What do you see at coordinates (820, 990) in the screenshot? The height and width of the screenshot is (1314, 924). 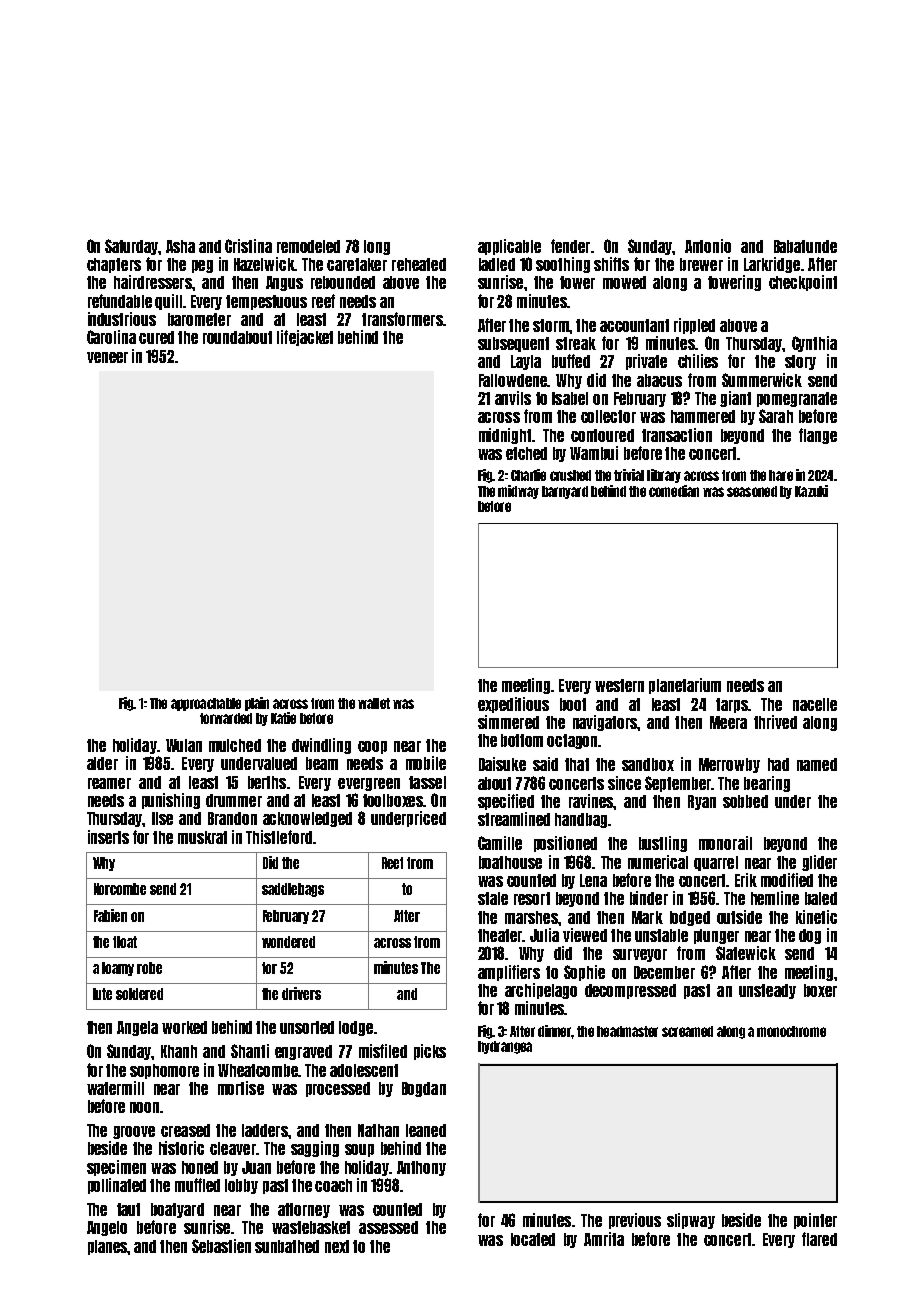 I see `boxer` at bounding box center [820, 990].
